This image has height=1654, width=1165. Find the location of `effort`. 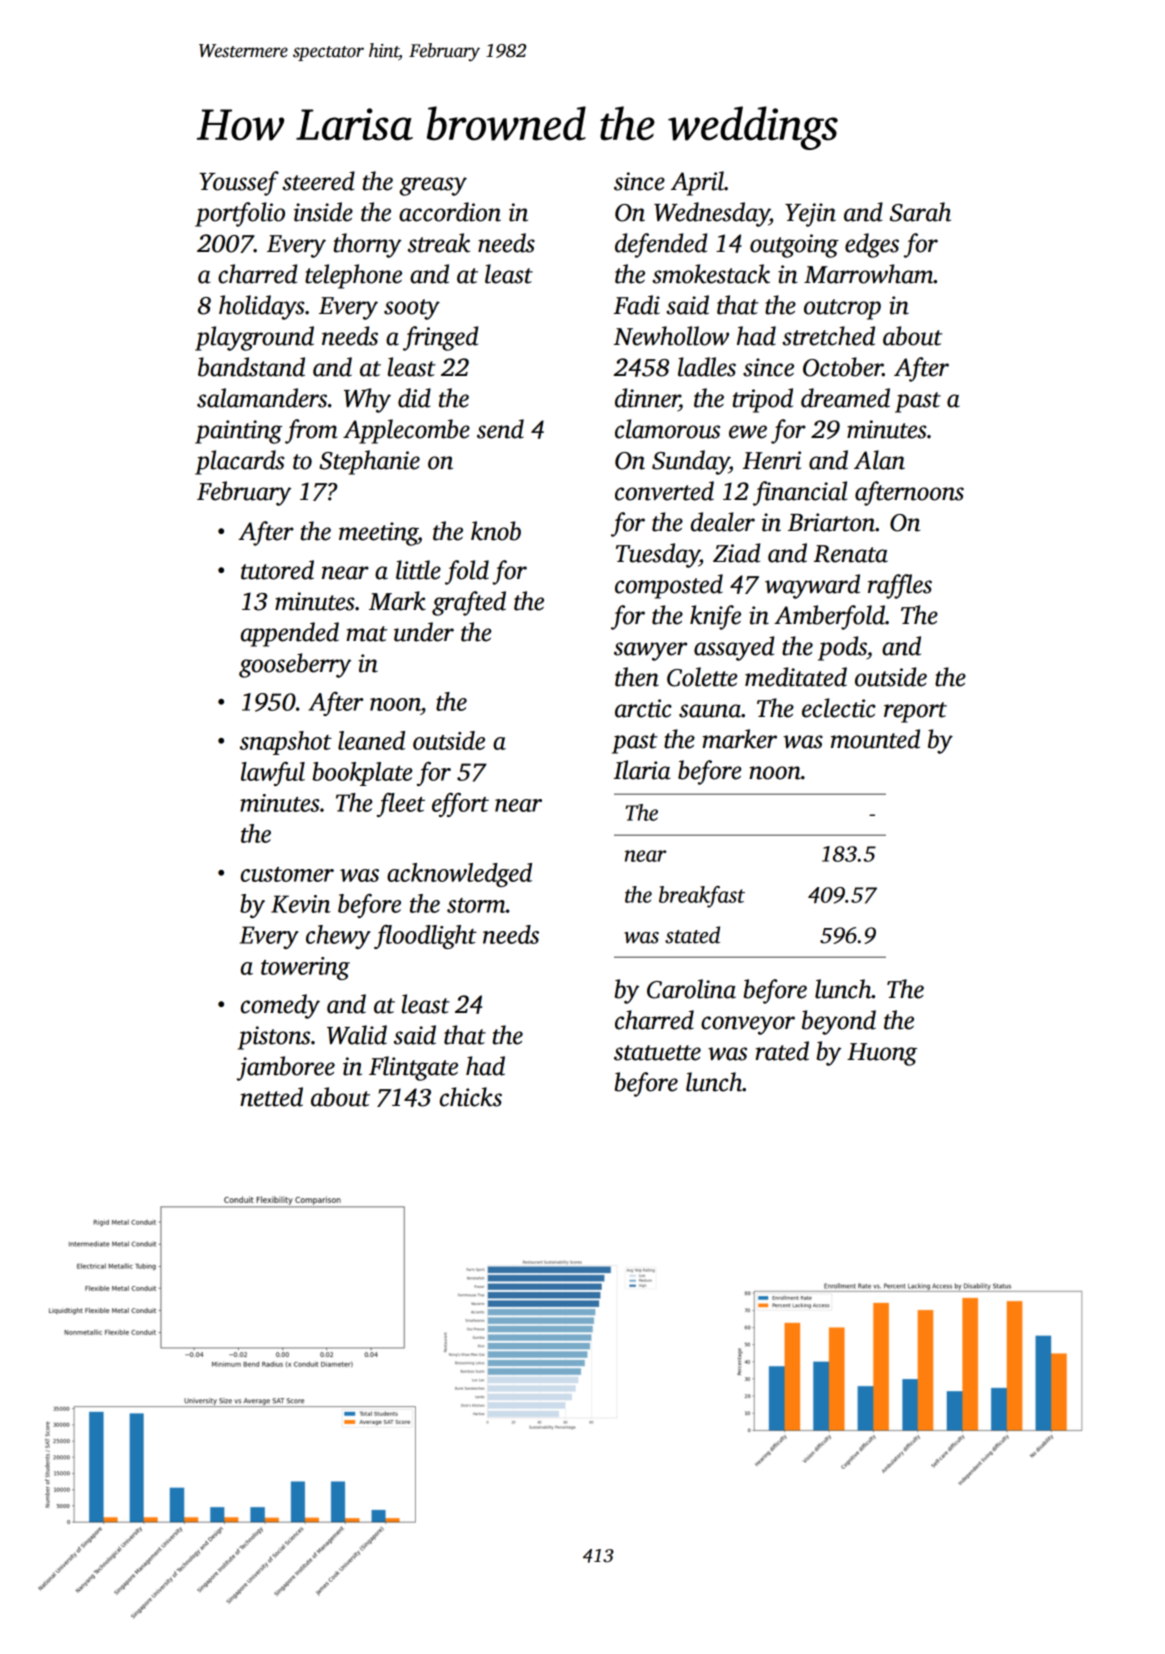

effort is located at coordinates (460, 804).
